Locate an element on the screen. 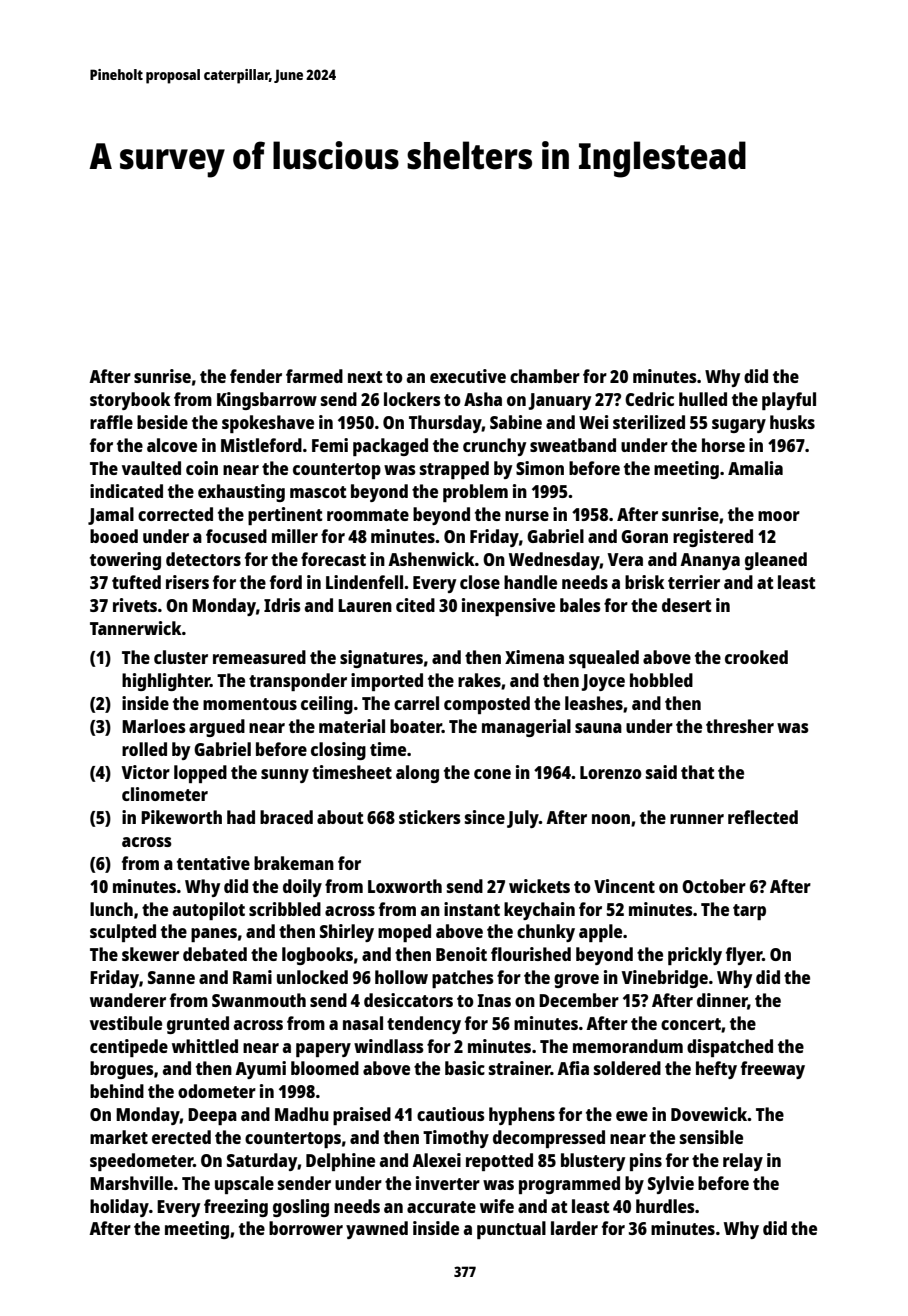 The width and height of the screenshot is (908, 1316). cited is located at coordinates (415, 605).
